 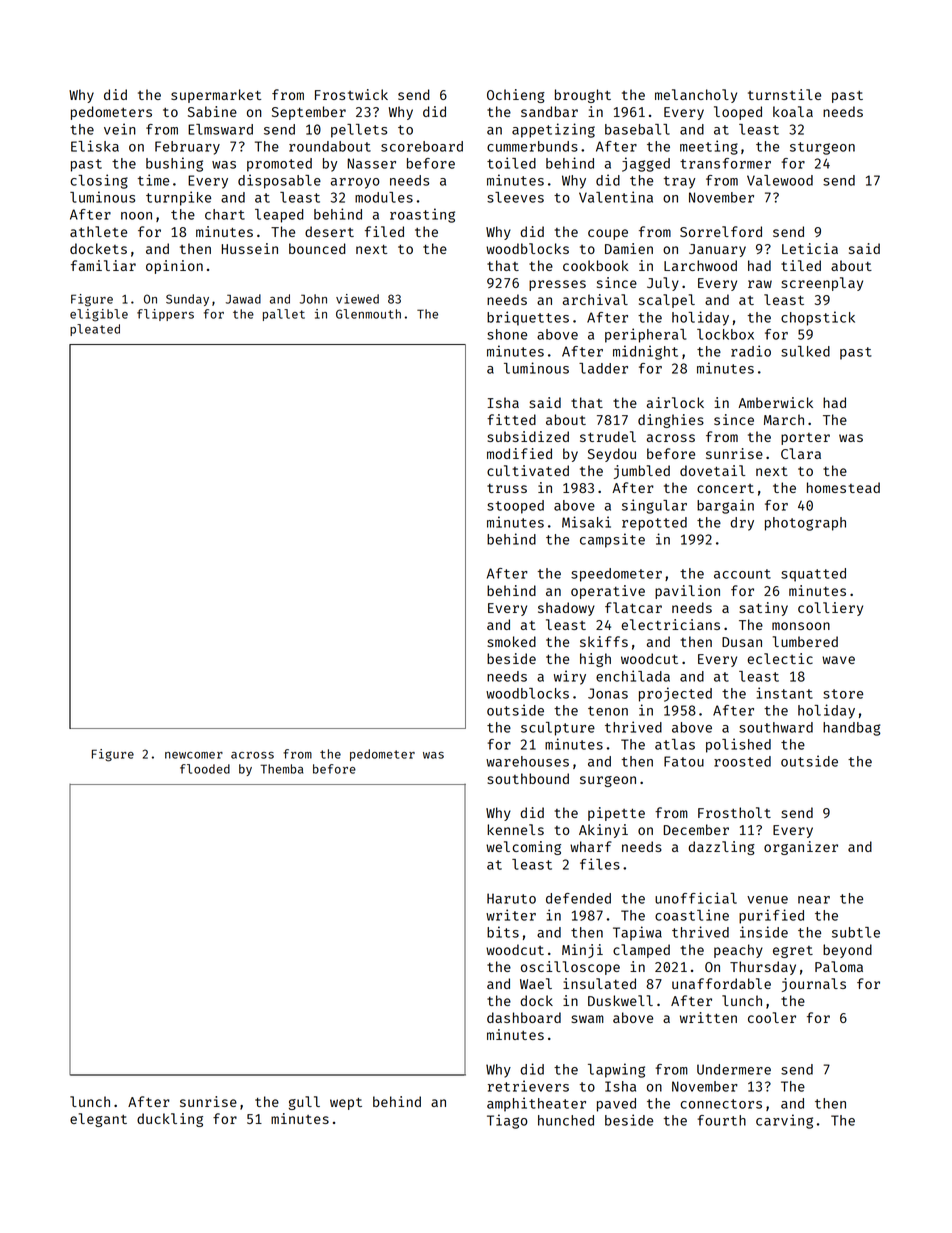 What do you see at coordinates (120, 129) in the screenshot?
I see `vein` at bounding box center [120, 129].
